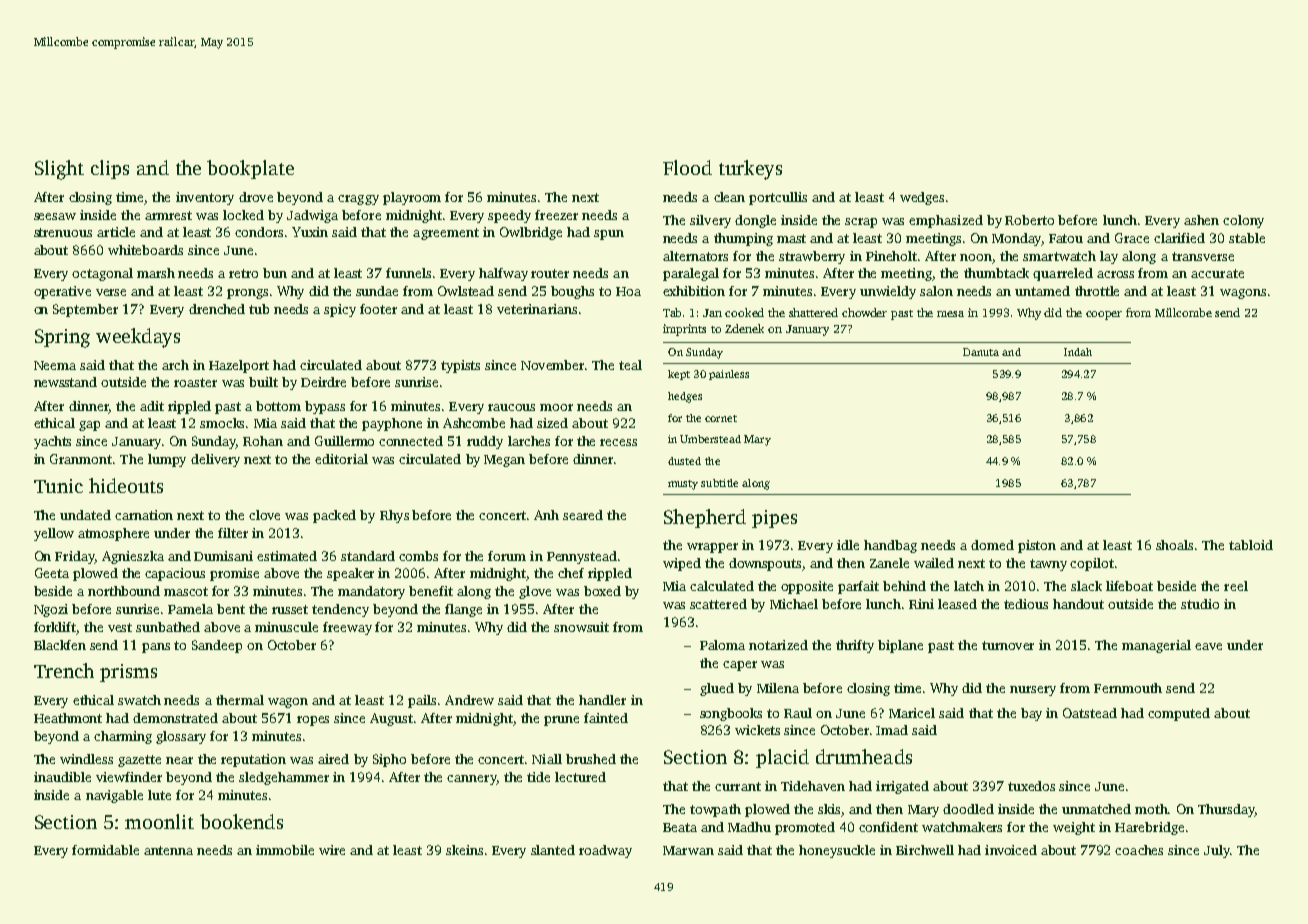  I want to click on Danuta, so click(981, 352).
